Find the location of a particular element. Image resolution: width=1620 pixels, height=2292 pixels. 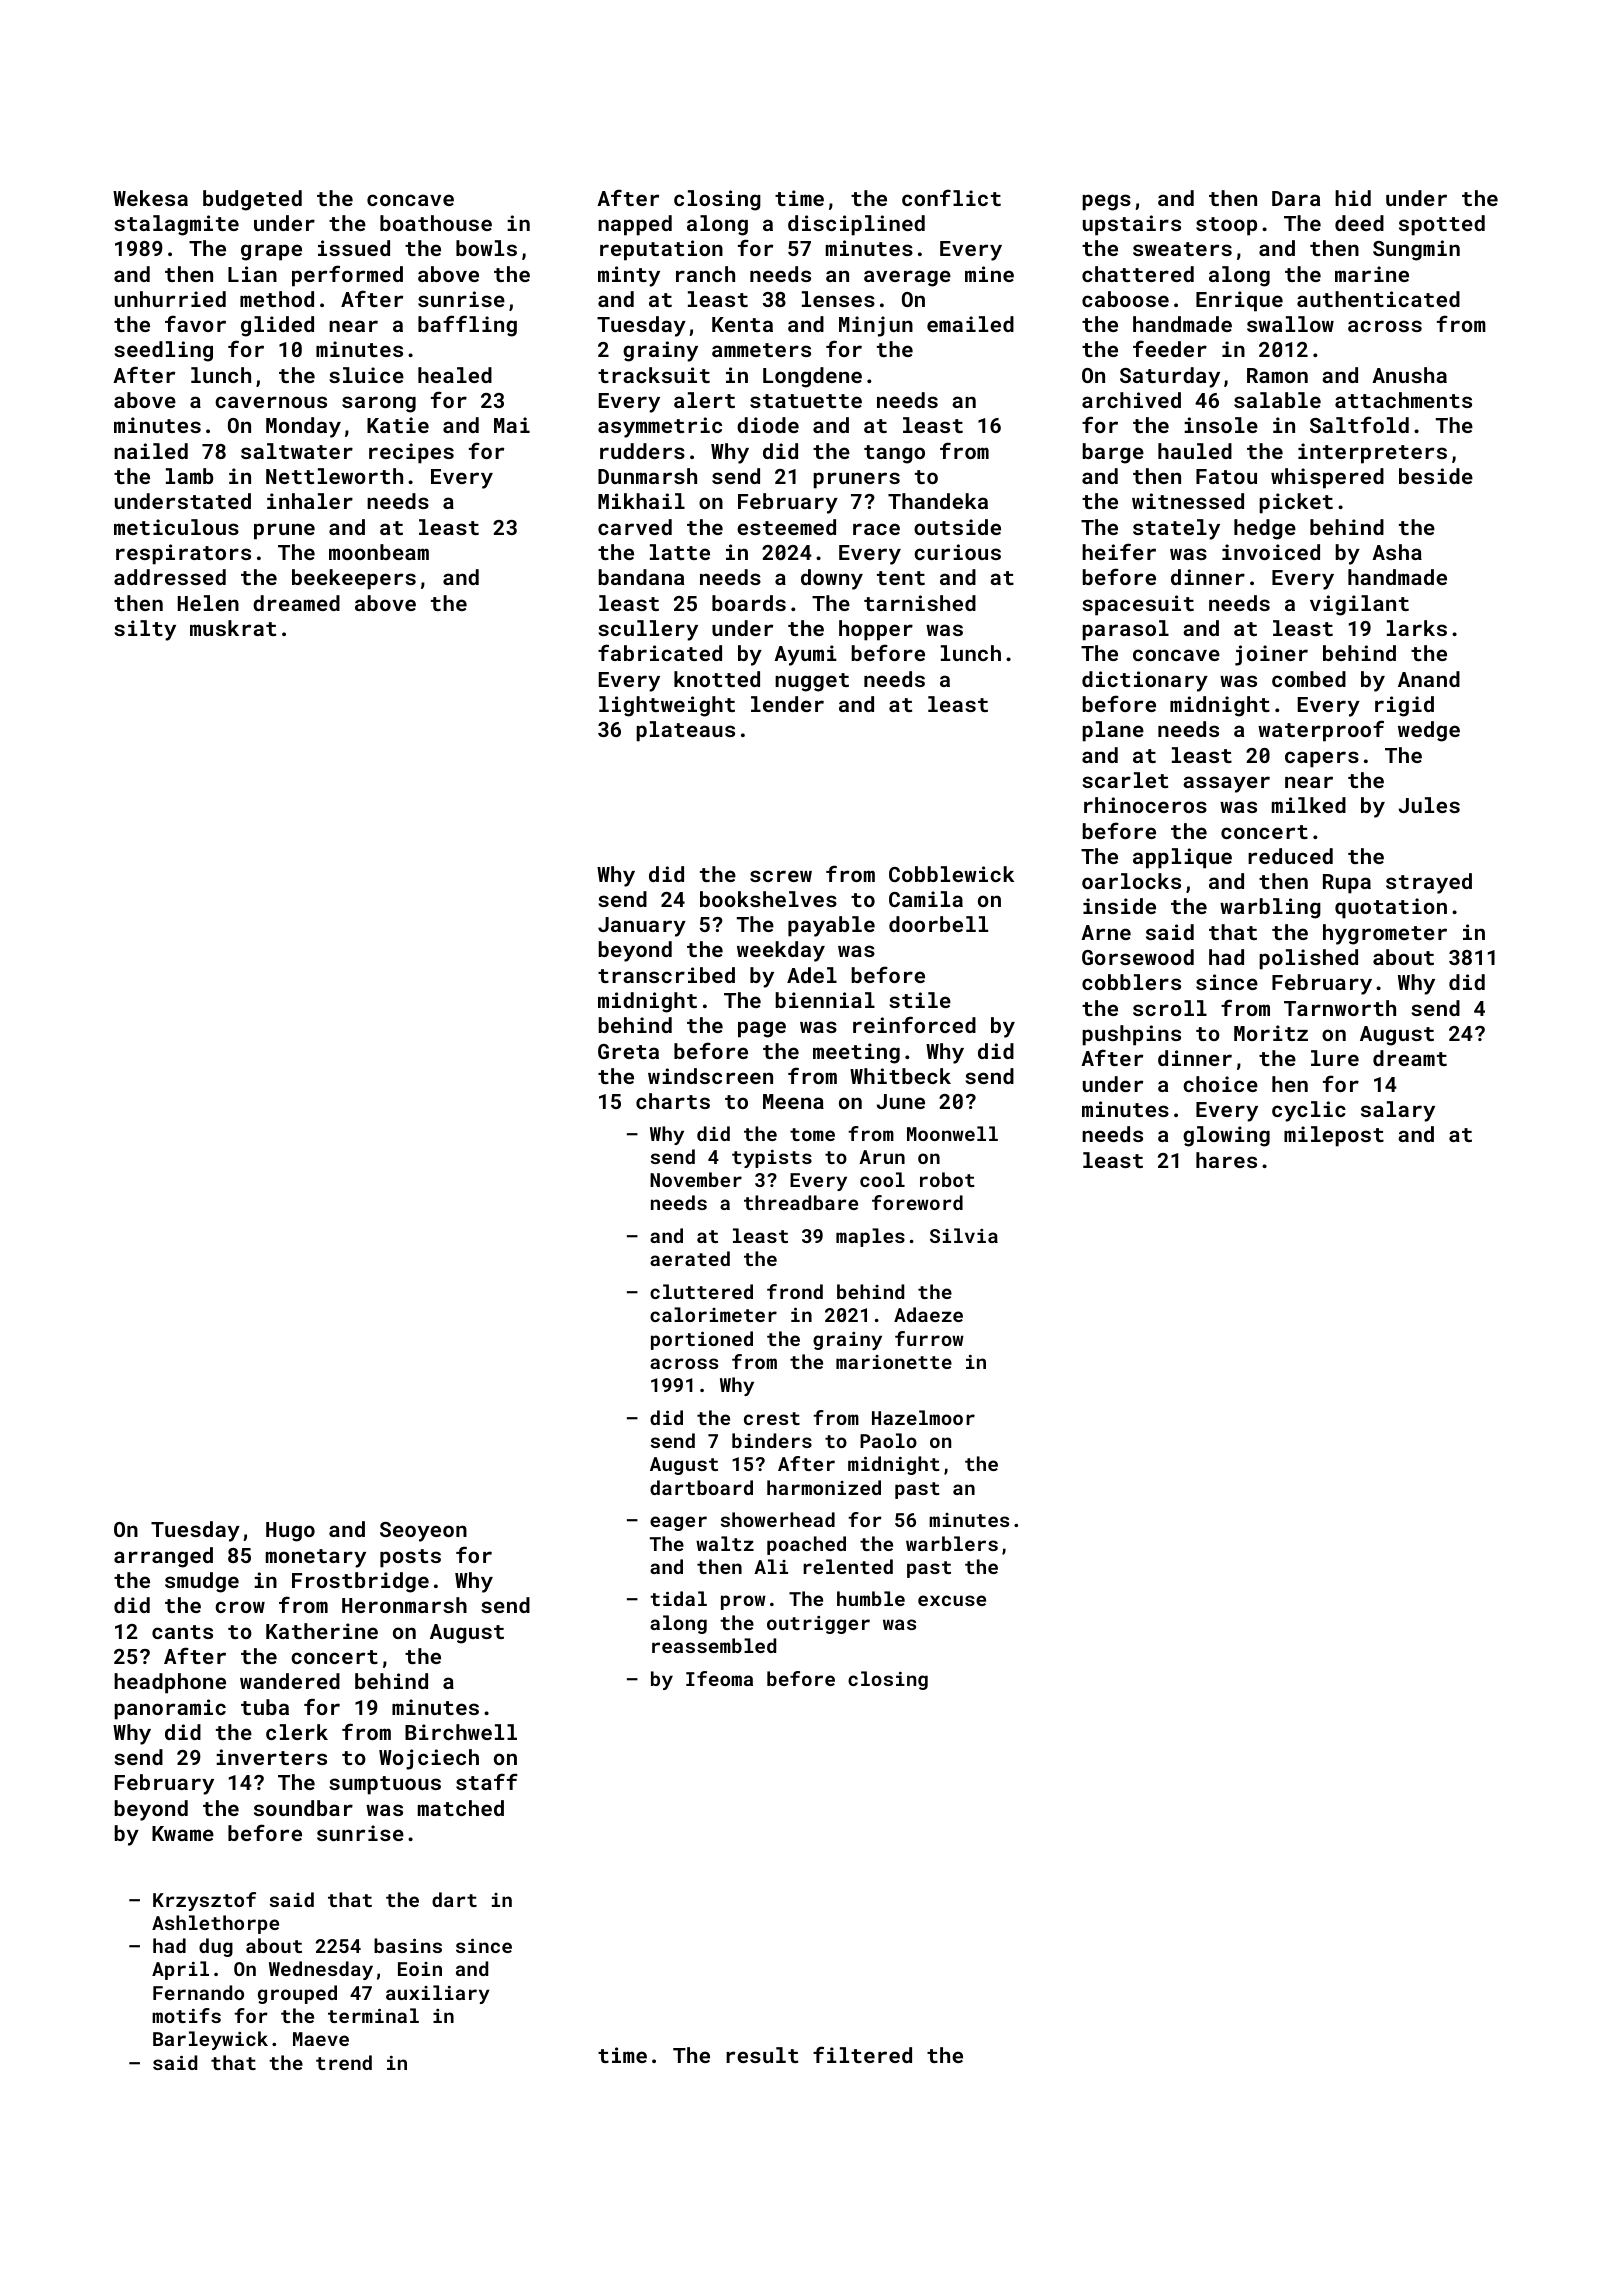

filtered is located at coordinates (862, 2054).
